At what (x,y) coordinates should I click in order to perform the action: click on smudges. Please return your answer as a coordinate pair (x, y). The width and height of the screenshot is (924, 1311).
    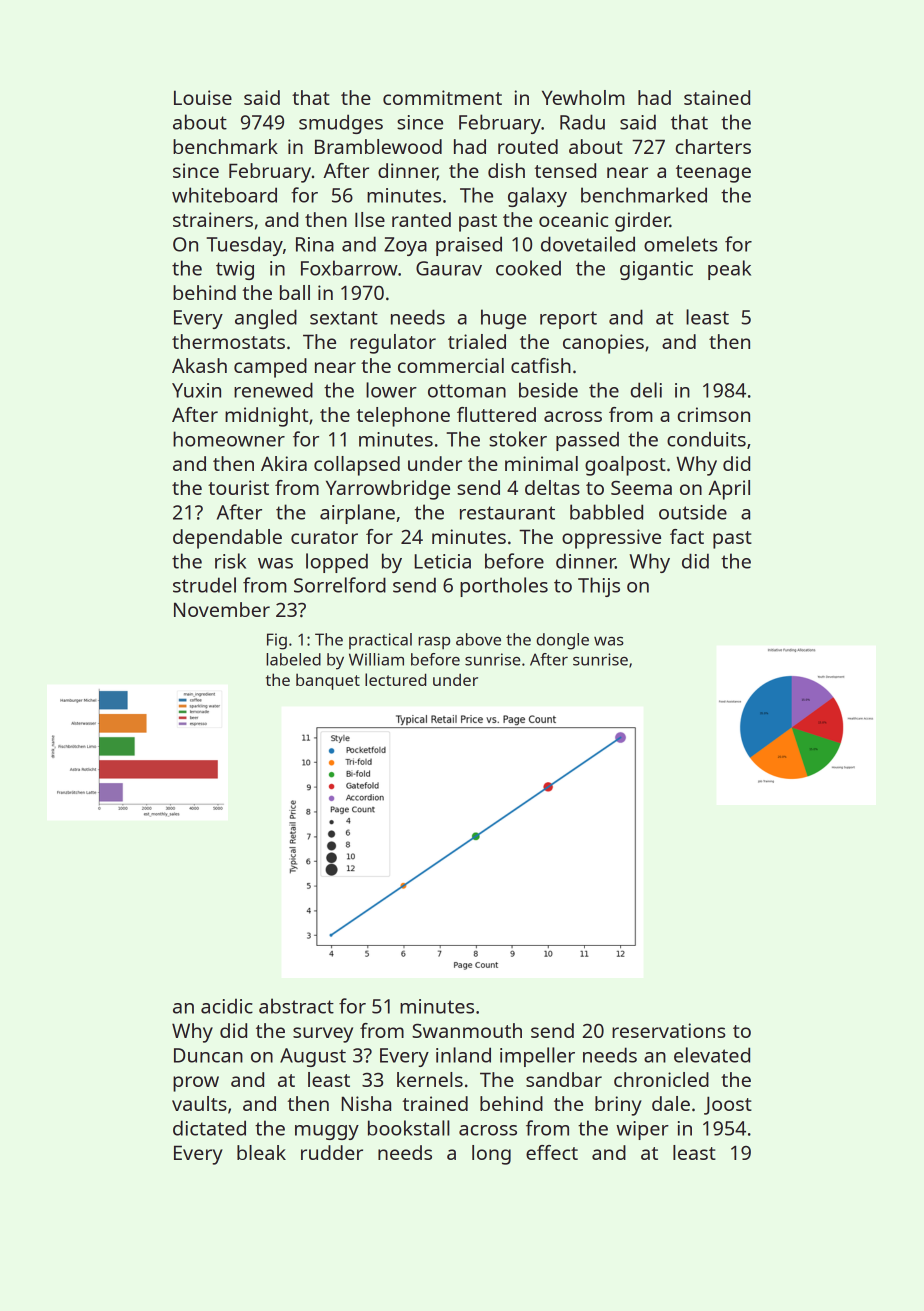
    Looking at the image, I should click on (341, 124).
